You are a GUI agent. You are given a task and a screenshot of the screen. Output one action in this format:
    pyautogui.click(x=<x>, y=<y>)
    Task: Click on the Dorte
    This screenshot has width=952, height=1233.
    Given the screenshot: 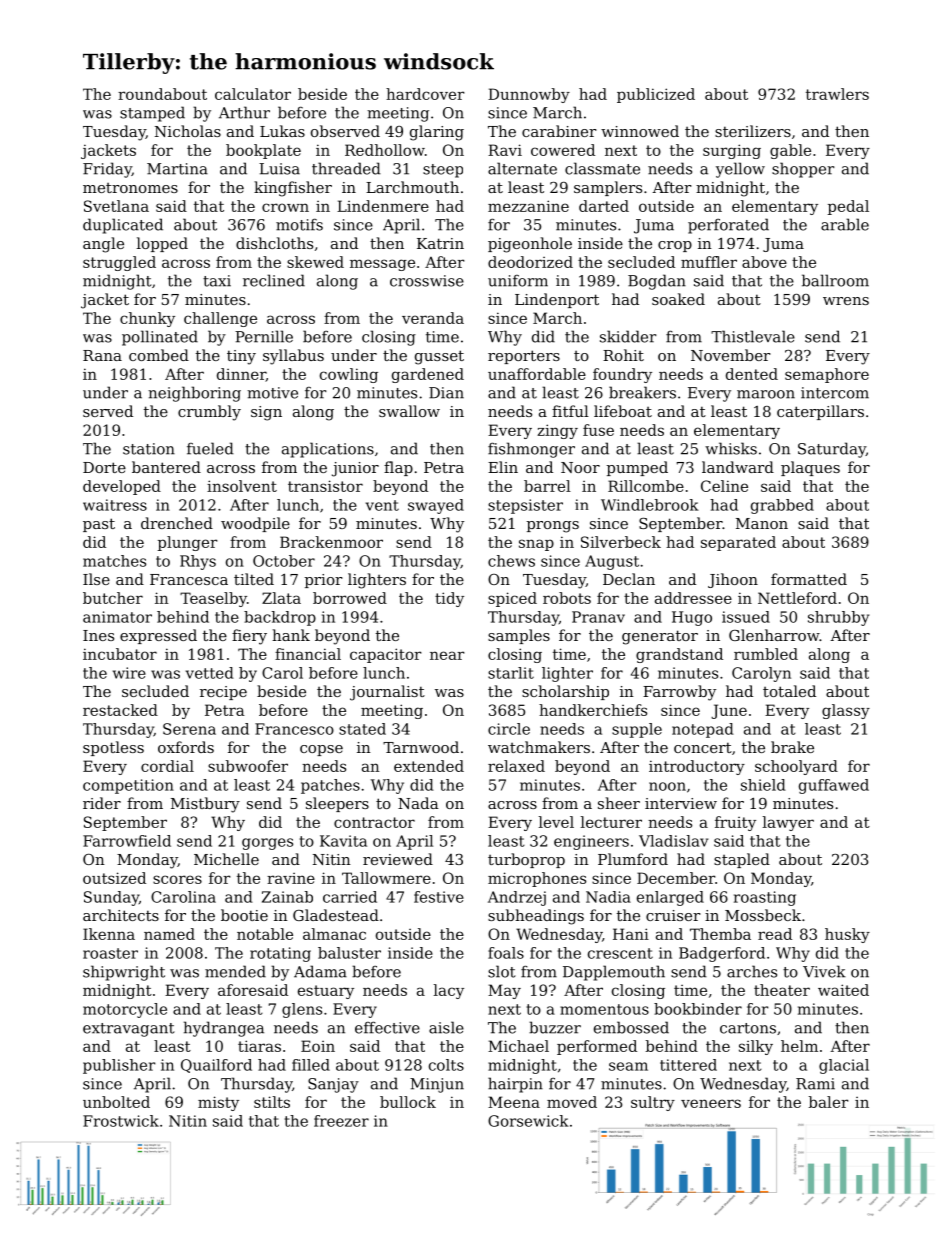 What is the action you would take?
    pyautogui.click(x=104, y=467)
